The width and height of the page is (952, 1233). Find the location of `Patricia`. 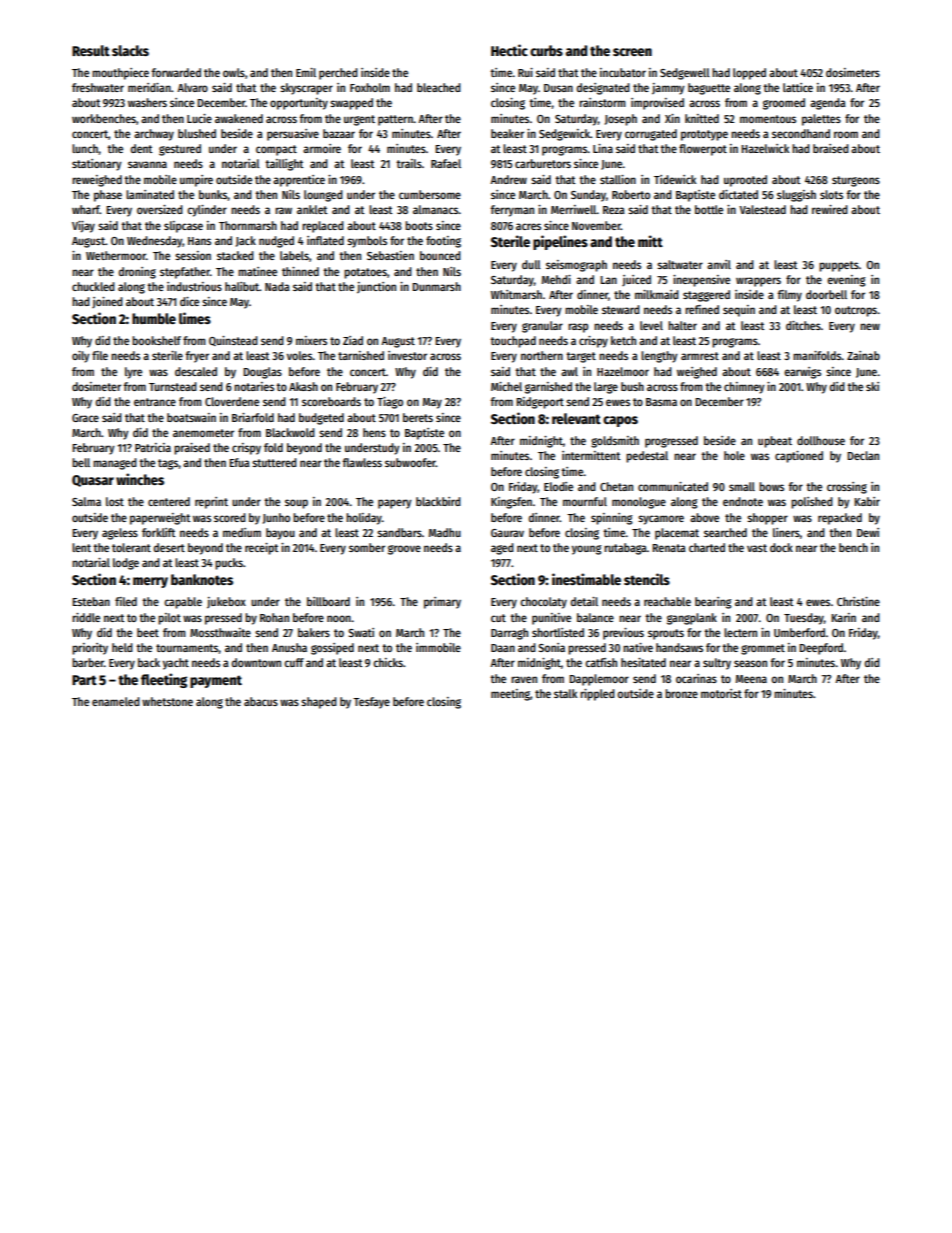

Patricia is located at coordinates (153, 447).
